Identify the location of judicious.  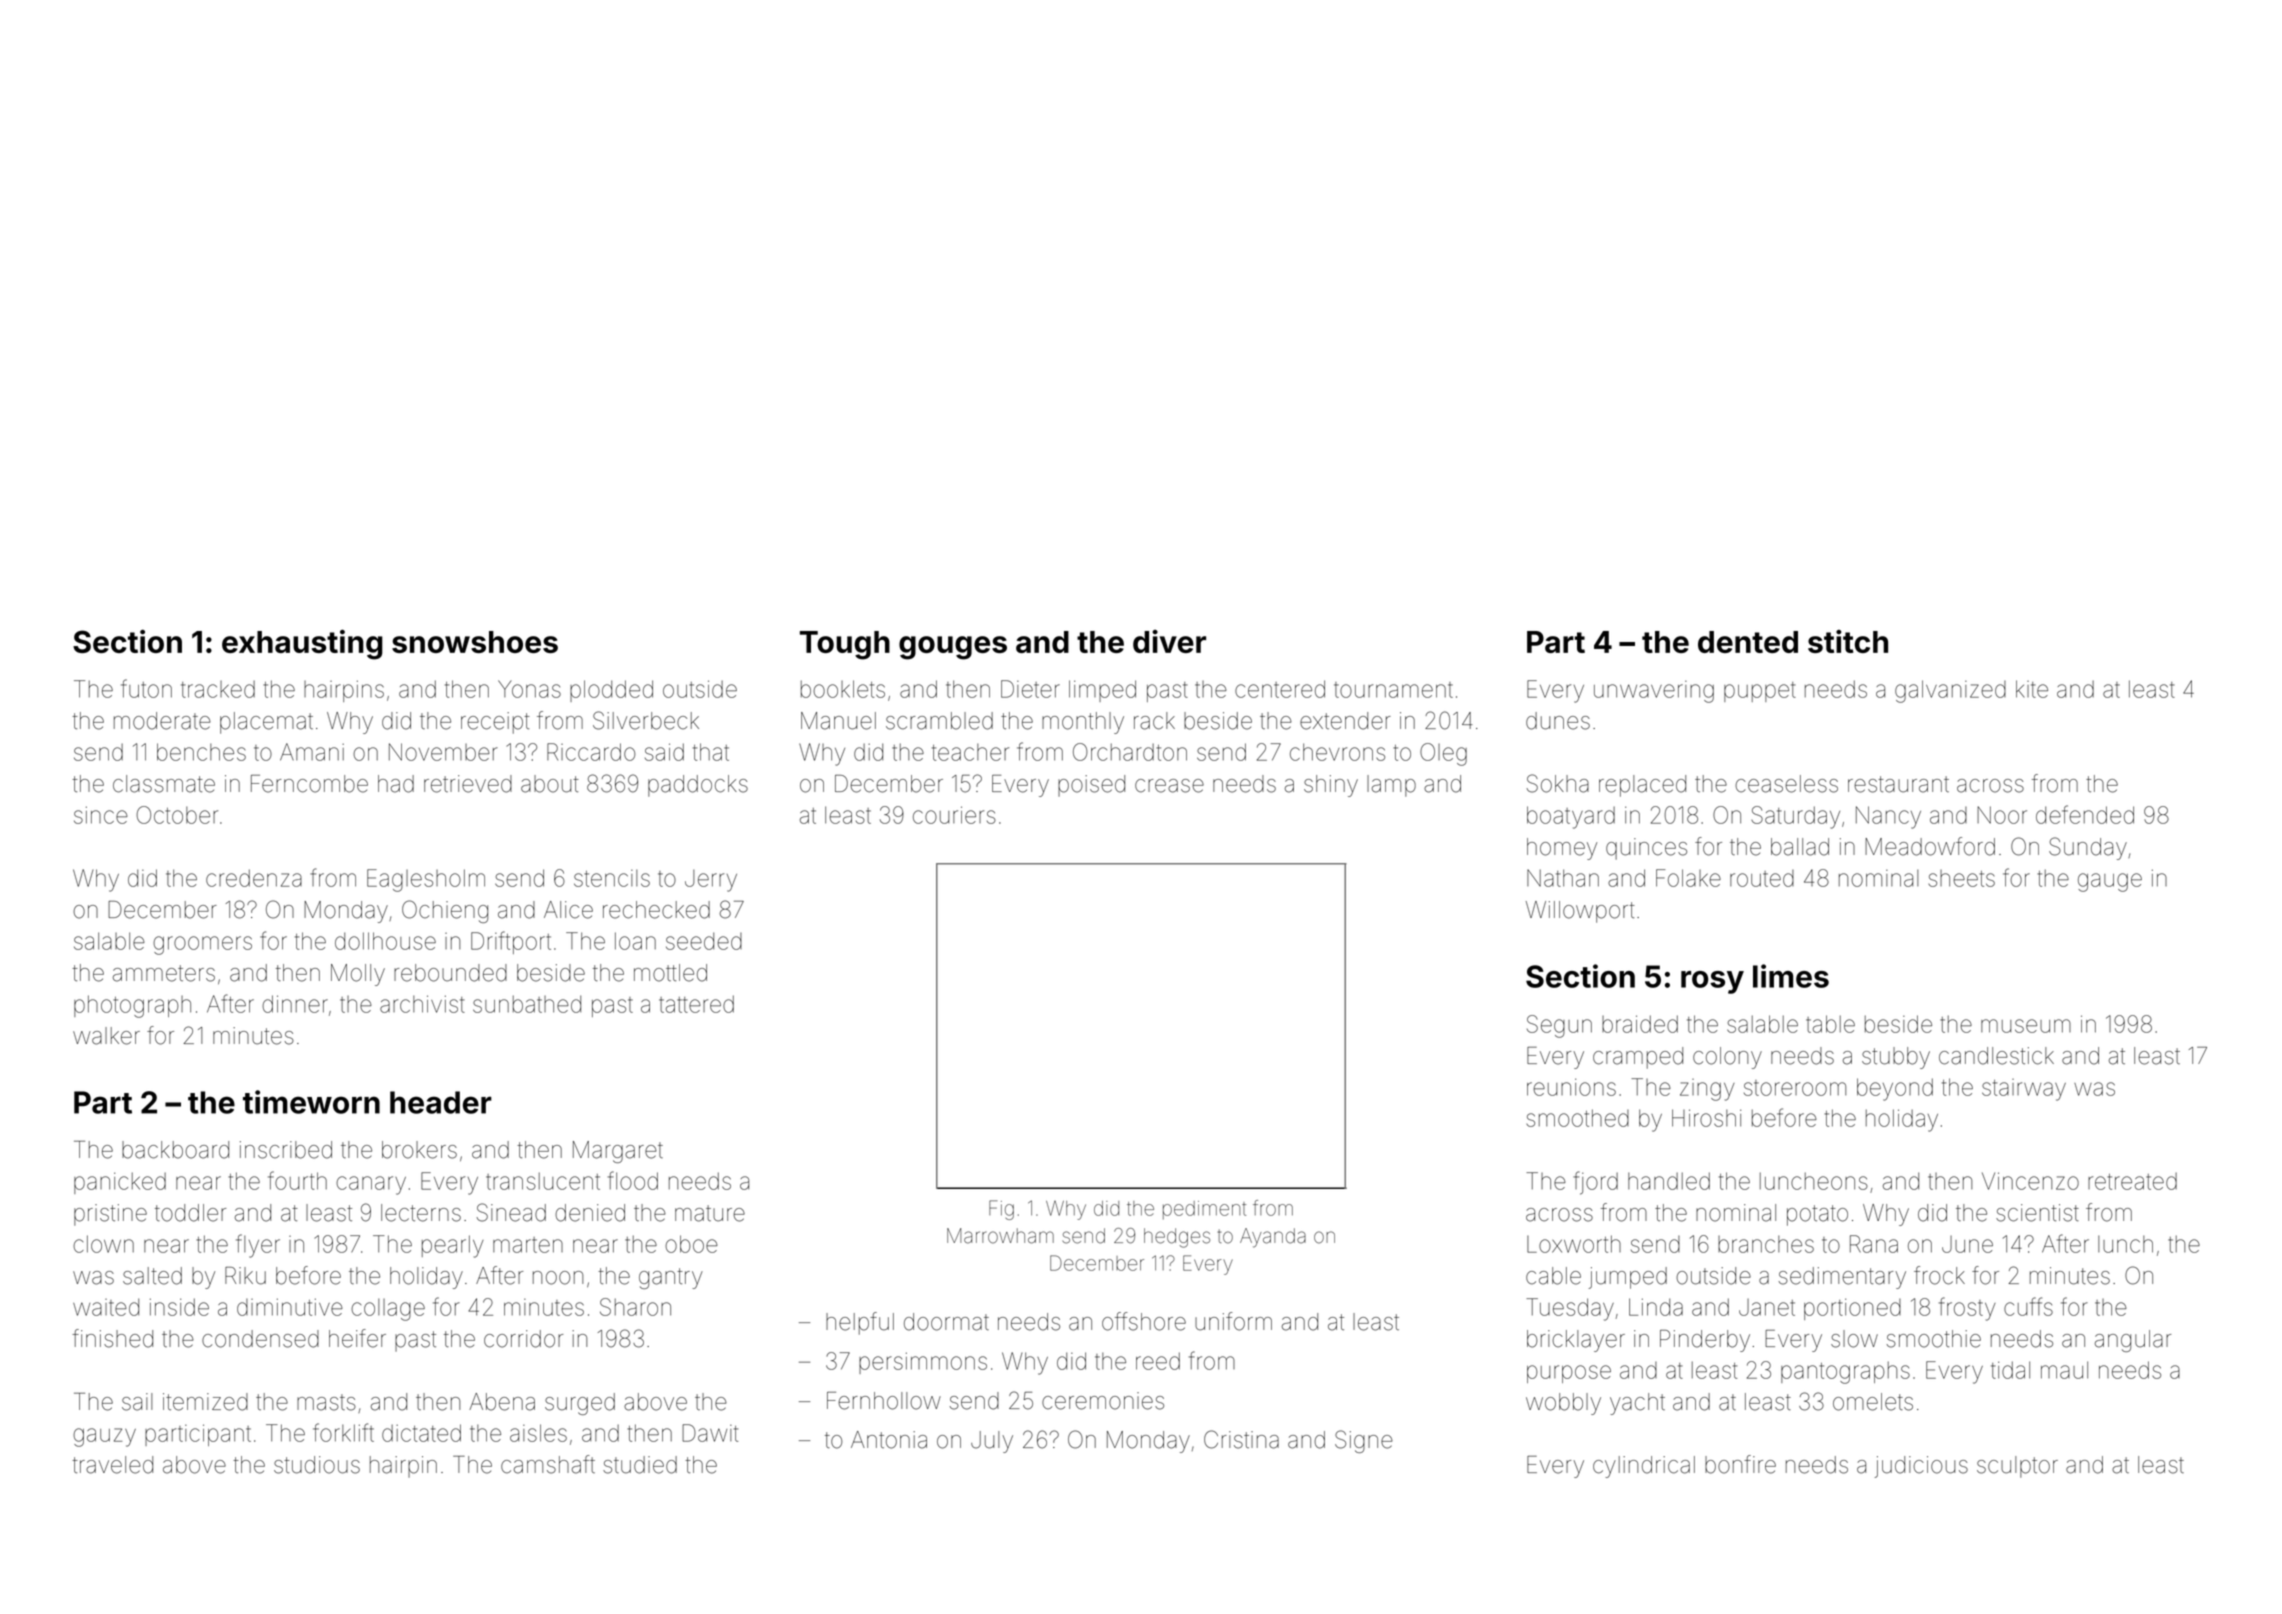
(1921, 1467).
